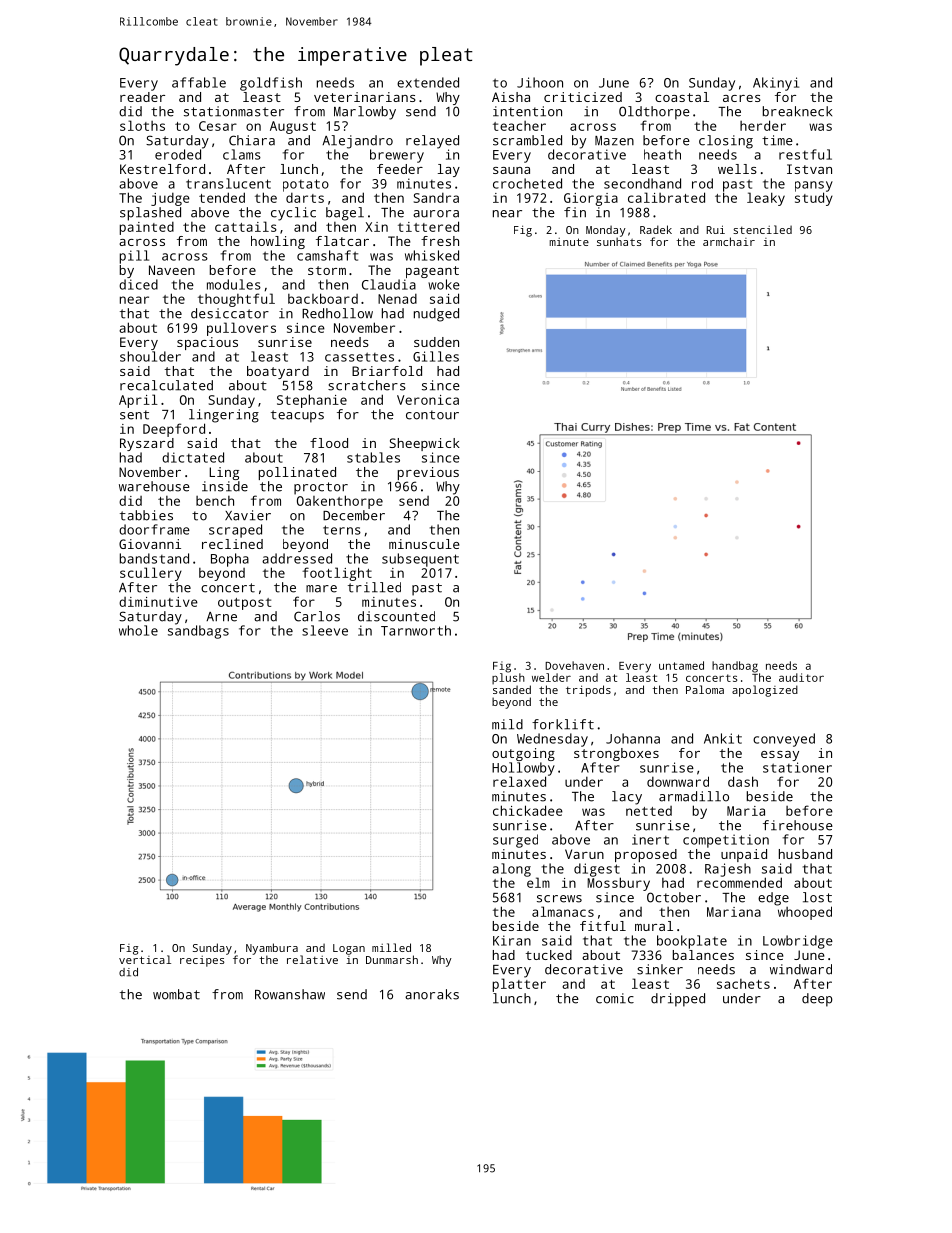  I want to click on auditor, so click(801, 677).
